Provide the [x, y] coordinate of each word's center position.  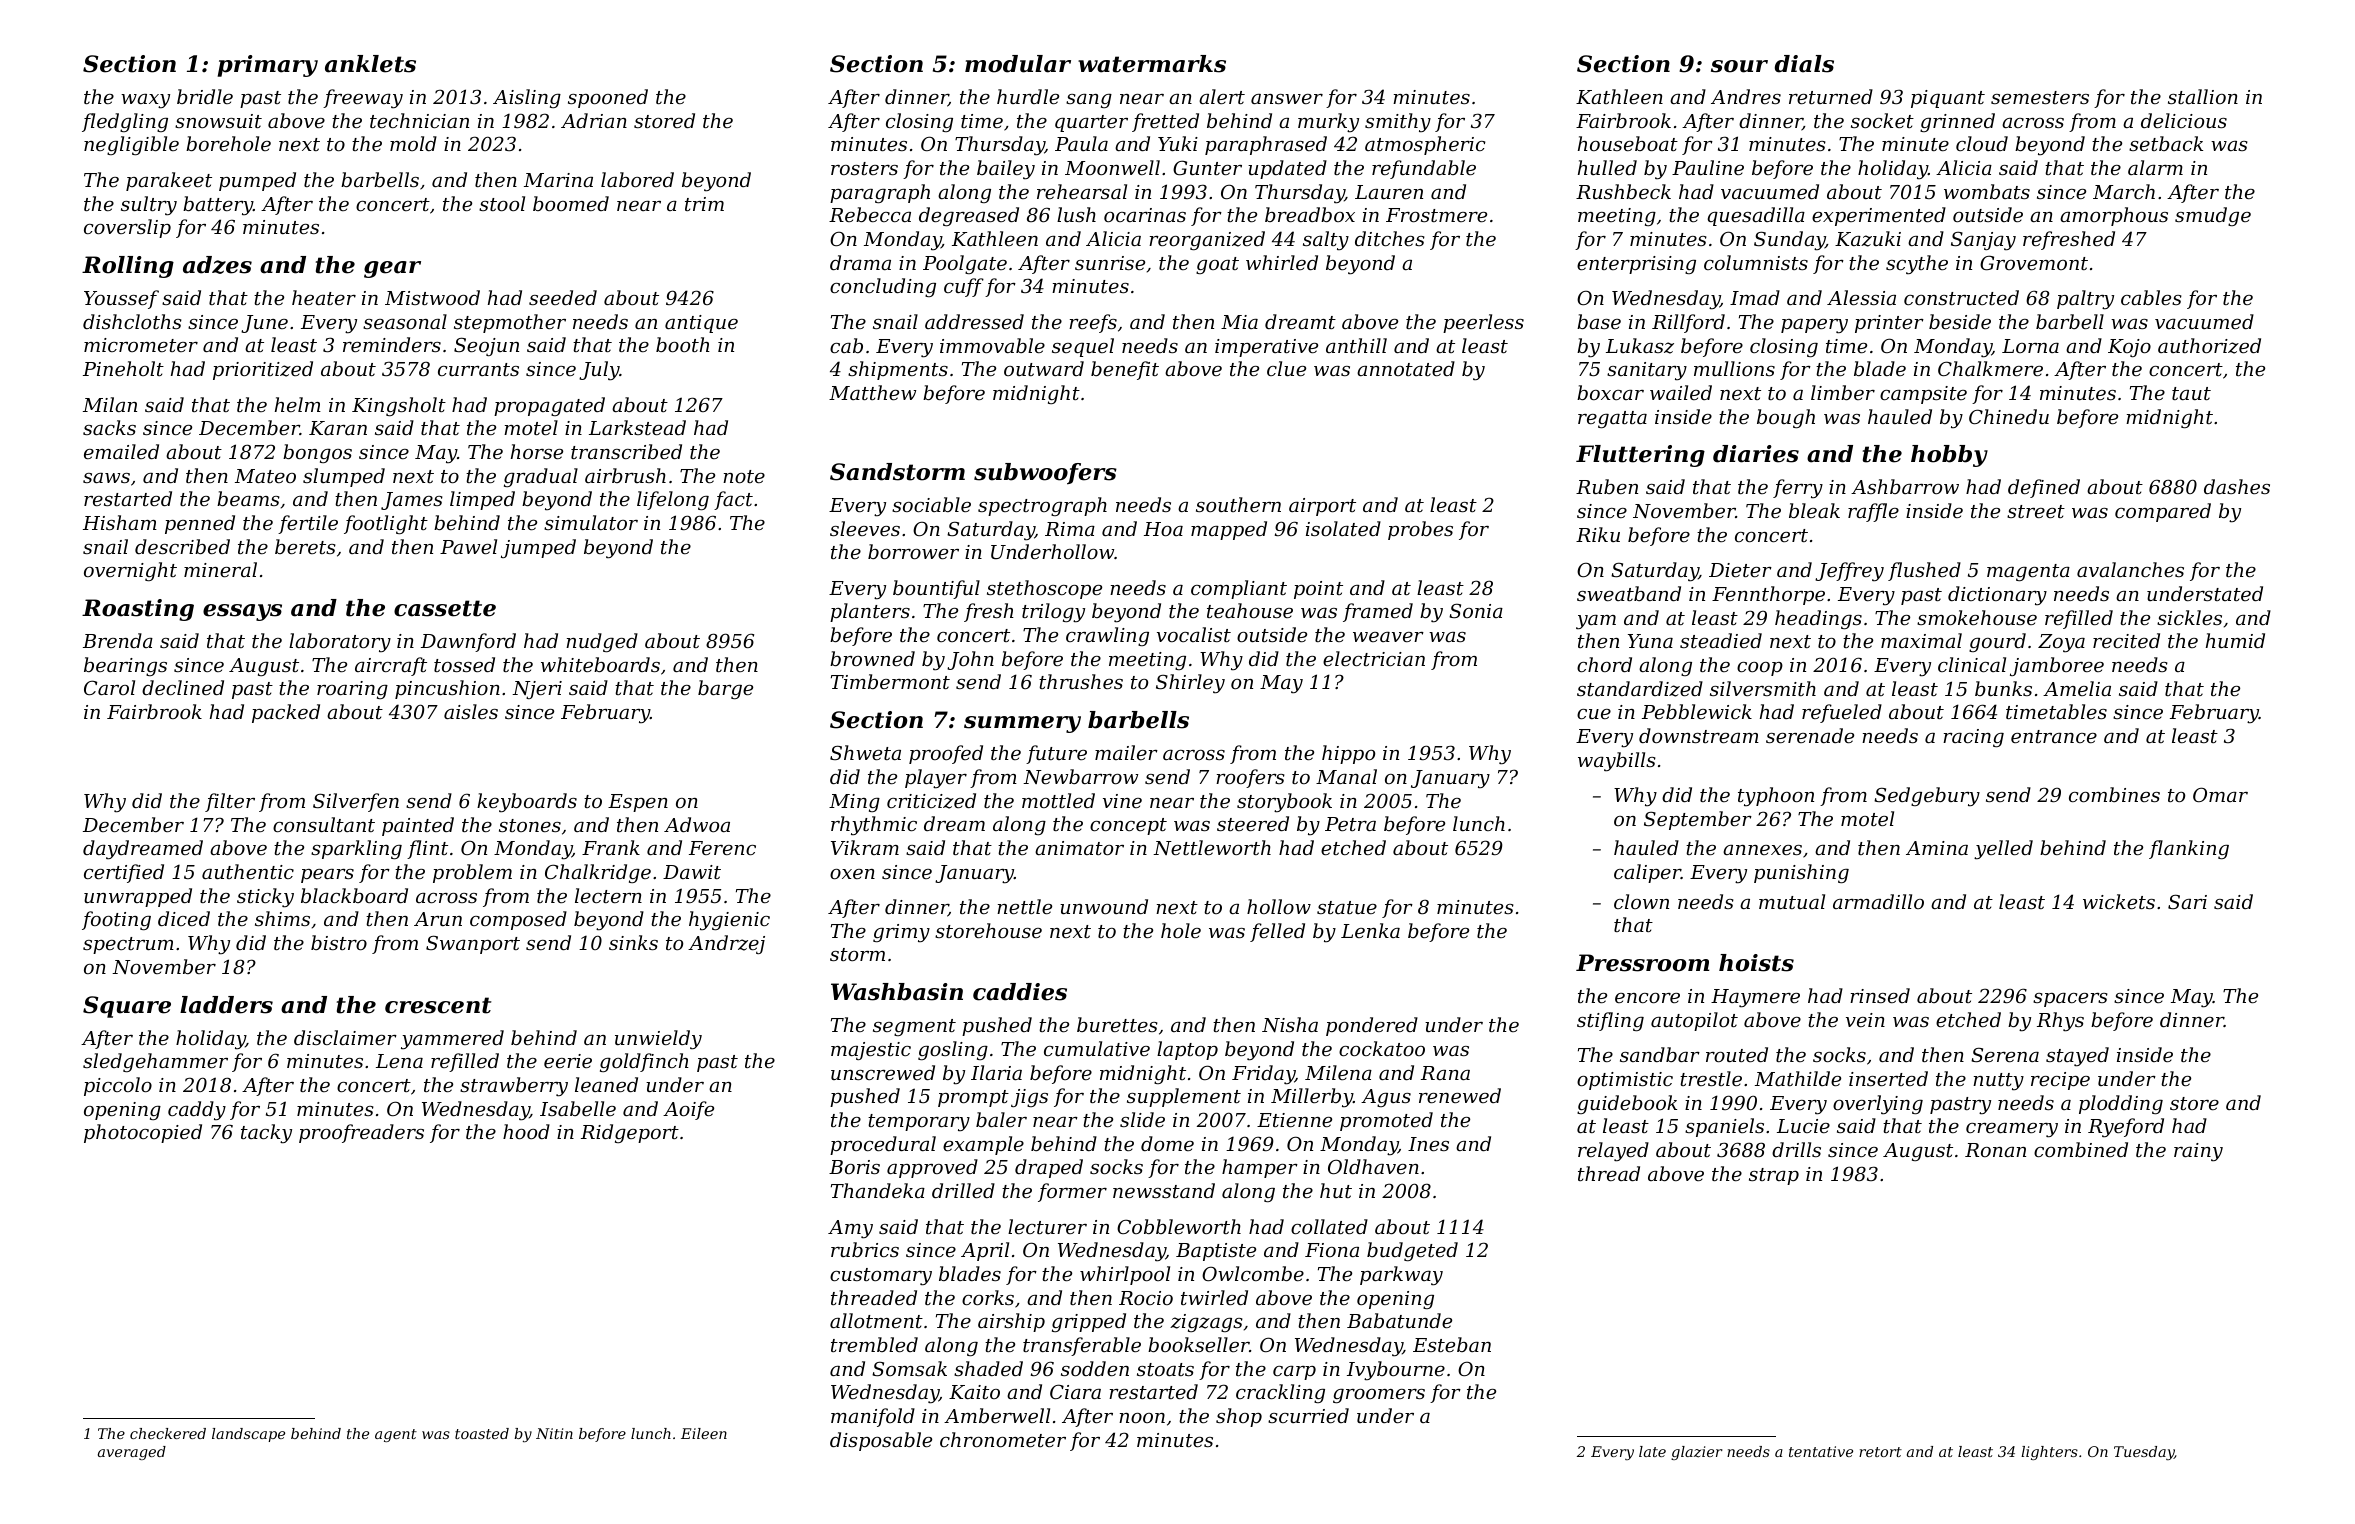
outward [1044, 368]
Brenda [118, 640]
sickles [2189, 617]
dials [1804, 64]
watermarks [1152, 64]
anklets [370, 64]
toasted [482, 1433]
